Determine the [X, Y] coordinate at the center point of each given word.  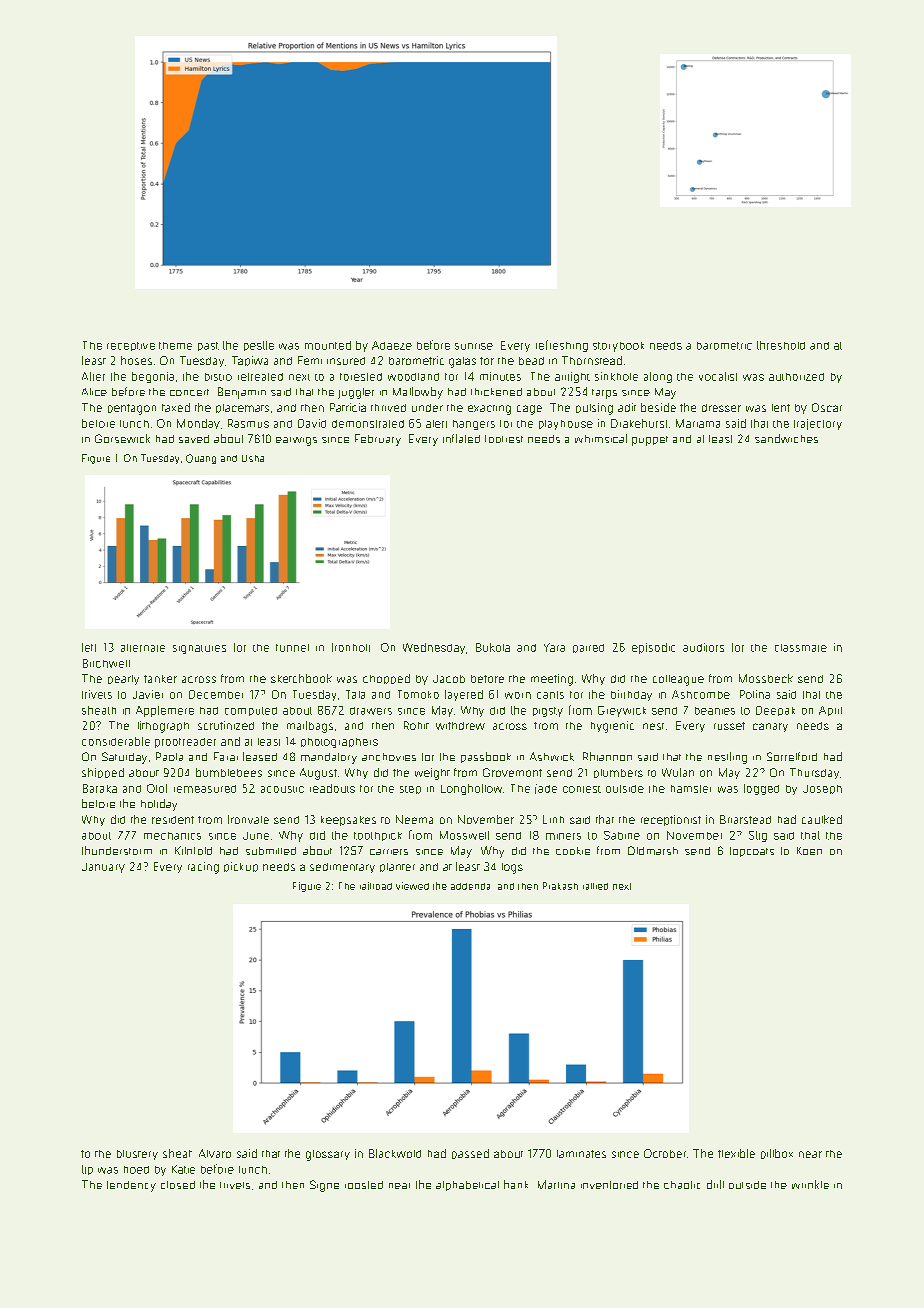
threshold [781, 345]
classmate [801, 648]
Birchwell [106, 663]
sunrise [474, 346]
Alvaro [215, 1153]
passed [470, 1154]
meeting [552, 680]
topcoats [752, 852]
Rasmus [248, 423]
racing [203, 868]
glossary [328, 1155]
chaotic [682, 1185]
